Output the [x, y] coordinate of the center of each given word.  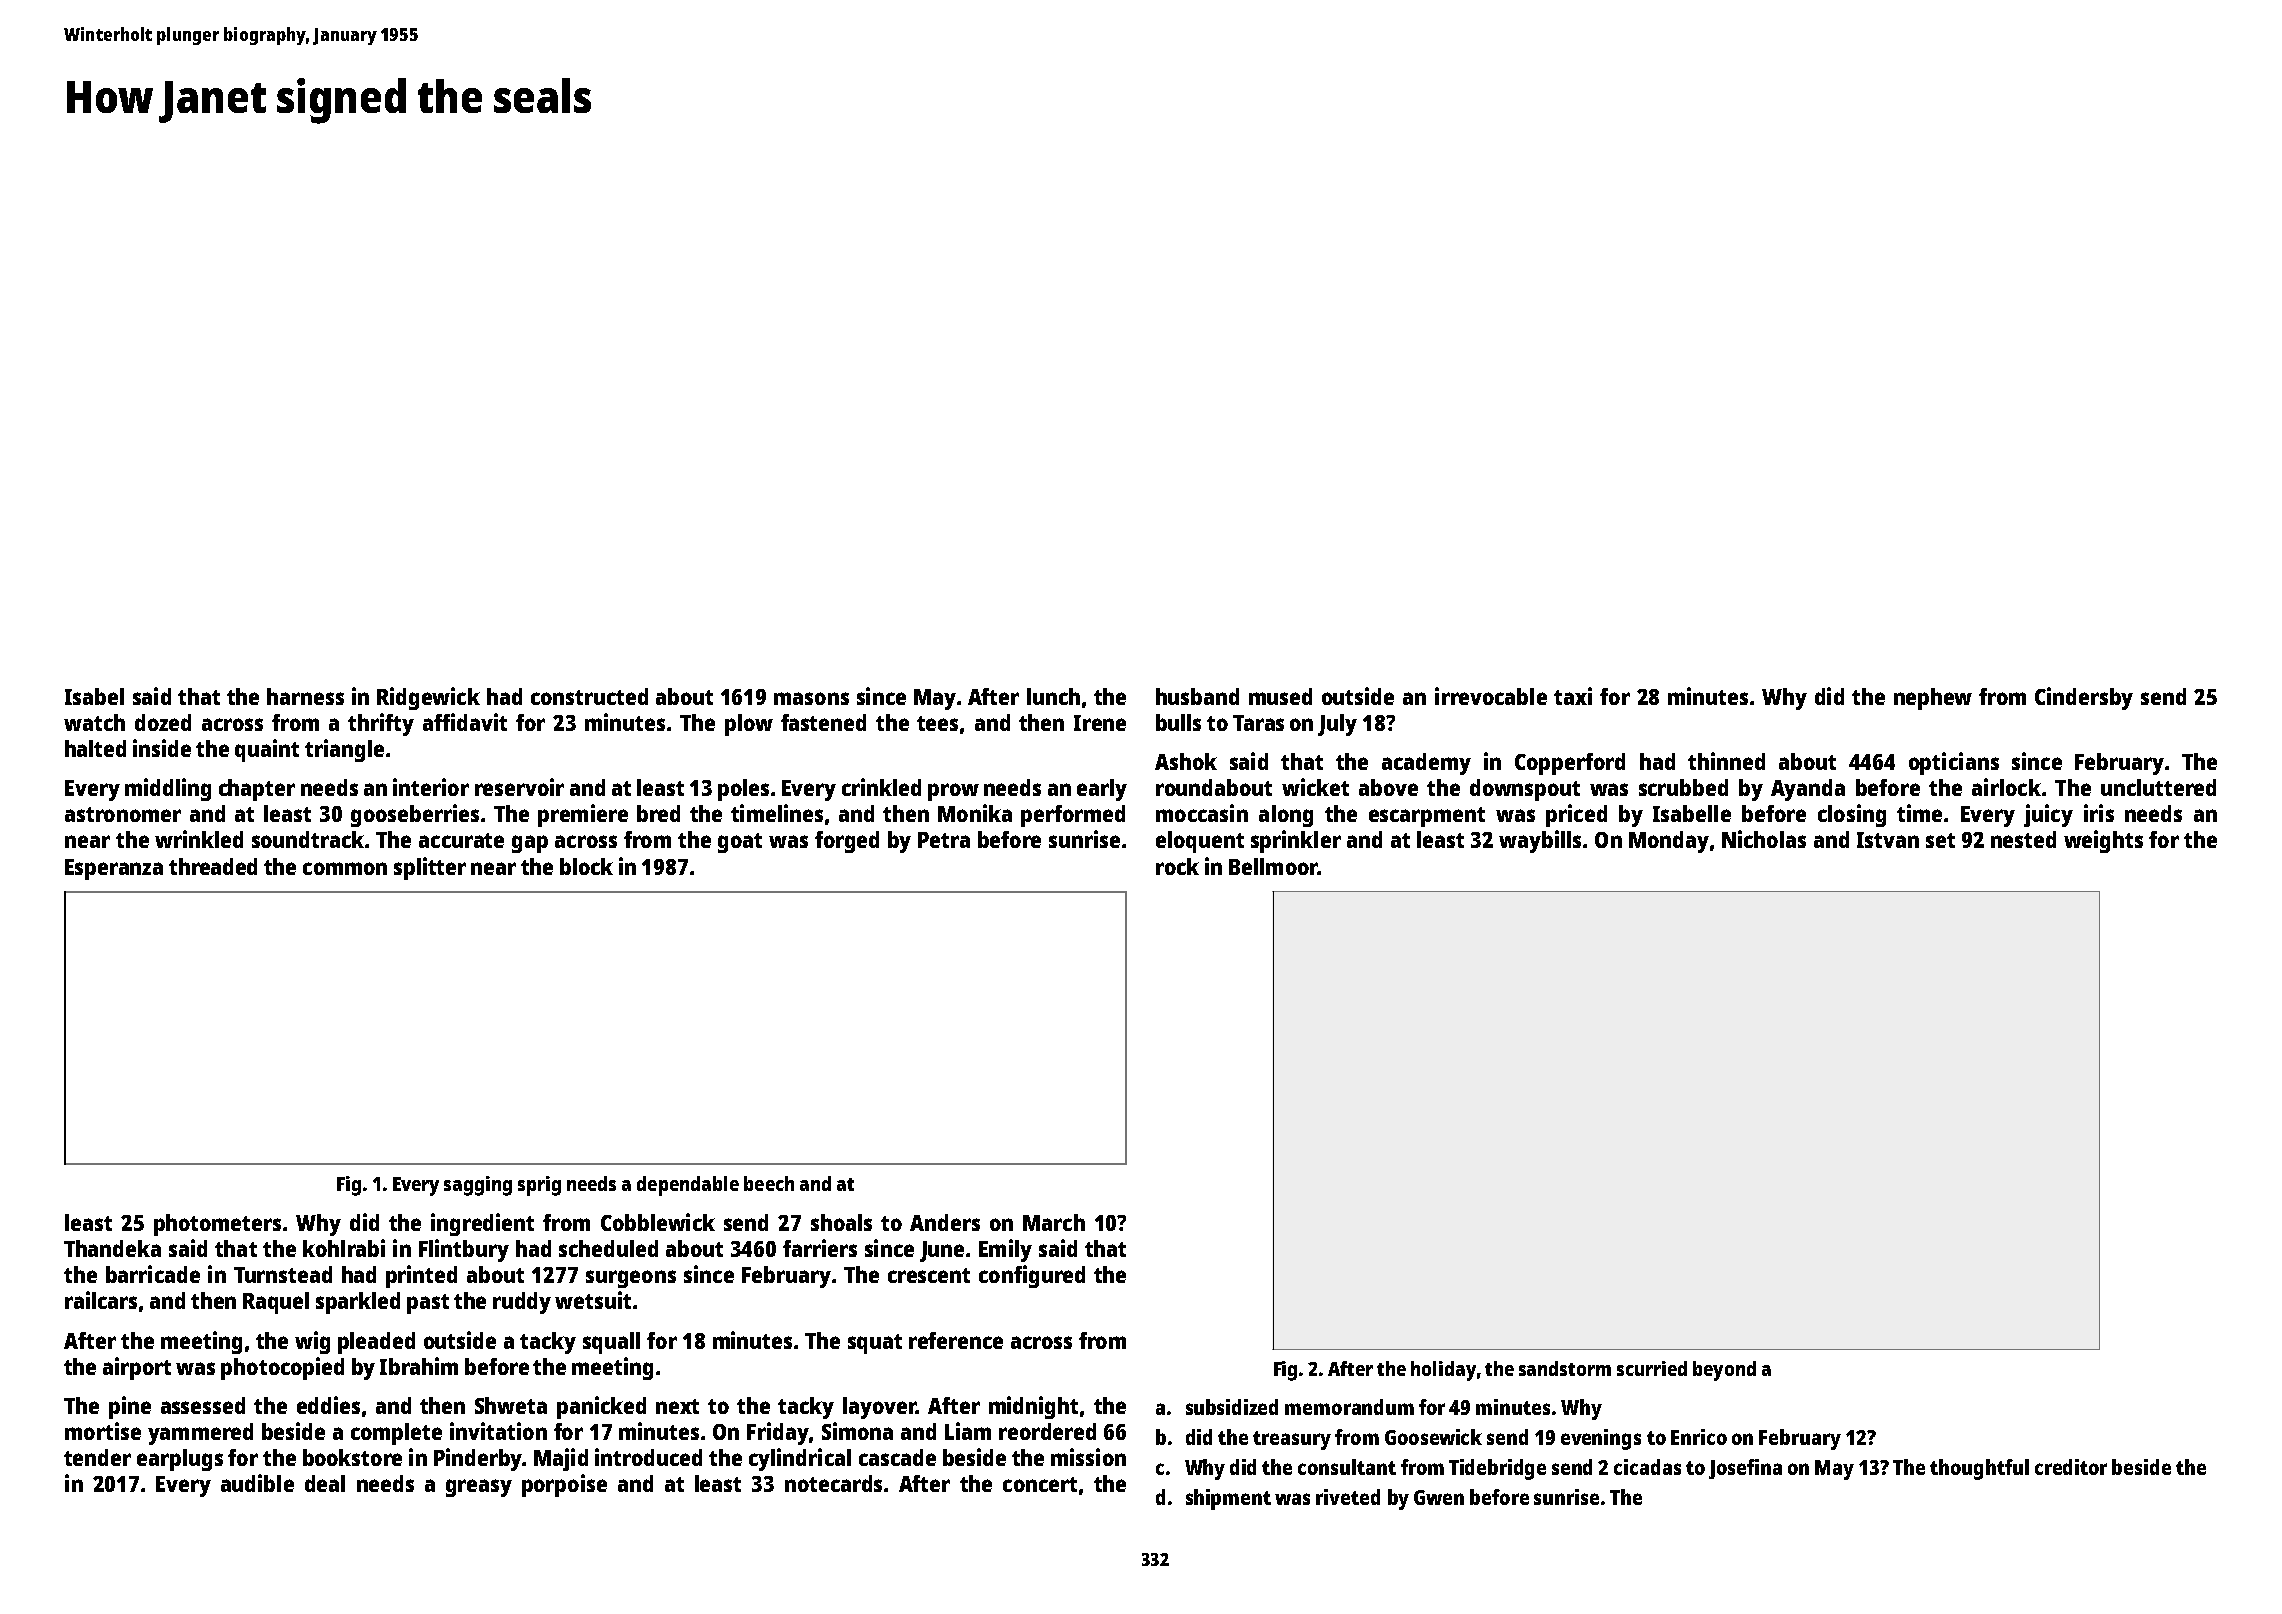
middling [168, 789]
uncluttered [2158, 787]
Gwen [1439, 1497]
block [586, 866]
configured [1032, 1276]
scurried [1652, 1368]
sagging [478, 1186]
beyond [1724, 1371]
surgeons [631, 1279]
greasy [479, 1488]
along [1286, 816]
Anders [945, 1222]
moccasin [1202, 813]
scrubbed [1683, 787]
